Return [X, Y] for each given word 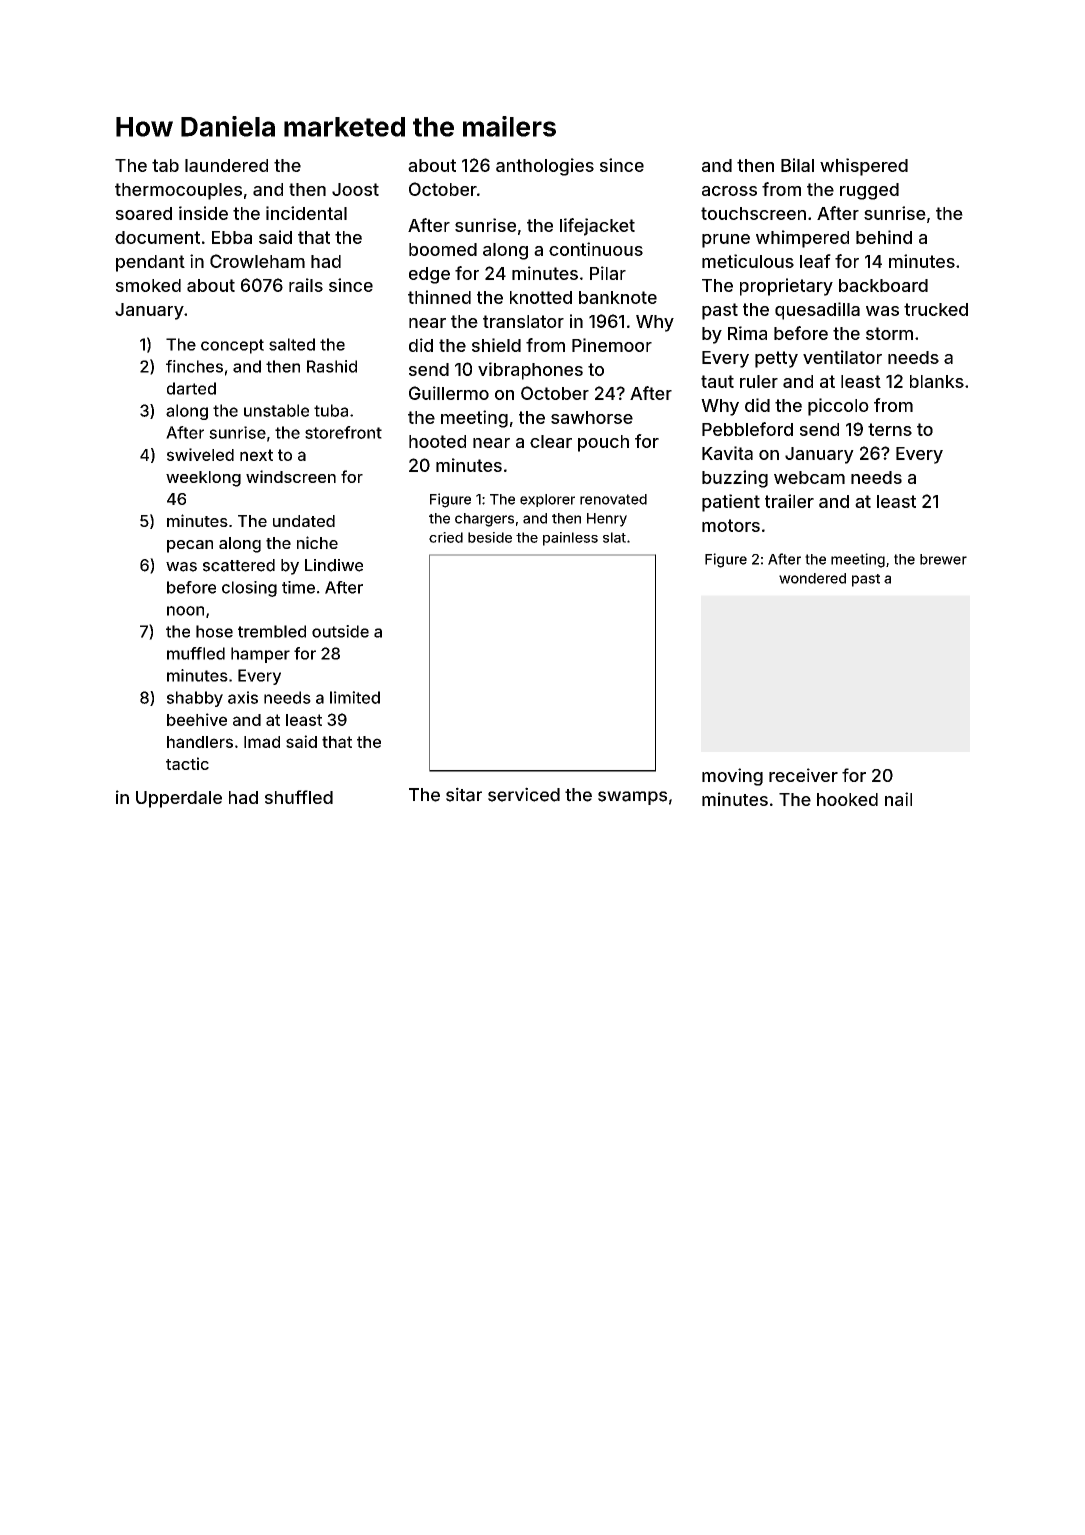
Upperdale [179, 799]
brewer [943, 559]
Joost [355, 189]
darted [191, 388]
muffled [196, 653]
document [157, 237]
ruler [759, 381]
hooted [437, 441]
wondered [812, 578]
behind [884, 237]
